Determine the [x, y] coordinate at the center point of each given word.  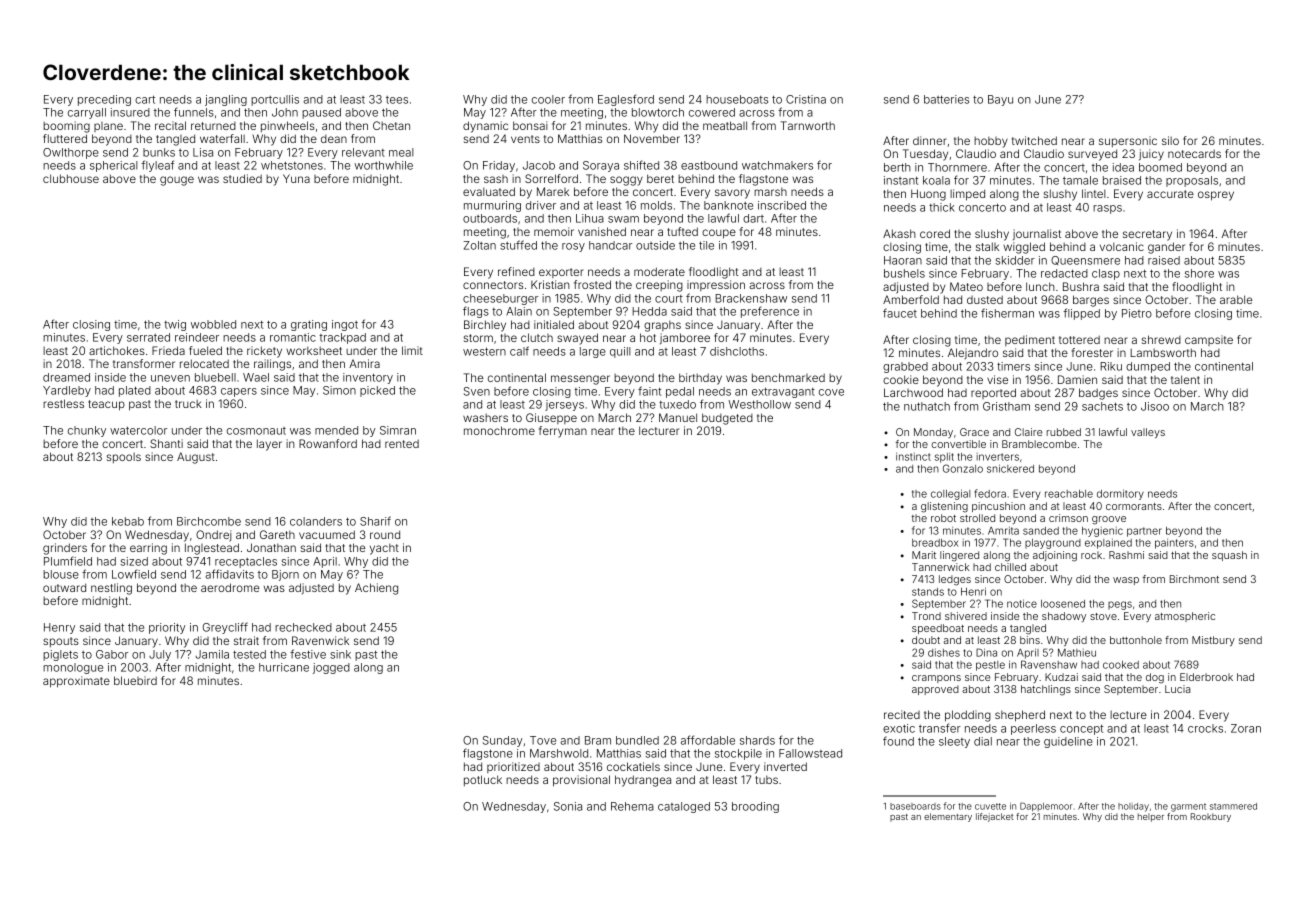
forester [1092, 352]
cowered [712, 112]
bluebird [135, 680]
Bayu [1000, 100]
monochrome [499, 430]
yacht [384, 549]
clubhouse [71, 178]
